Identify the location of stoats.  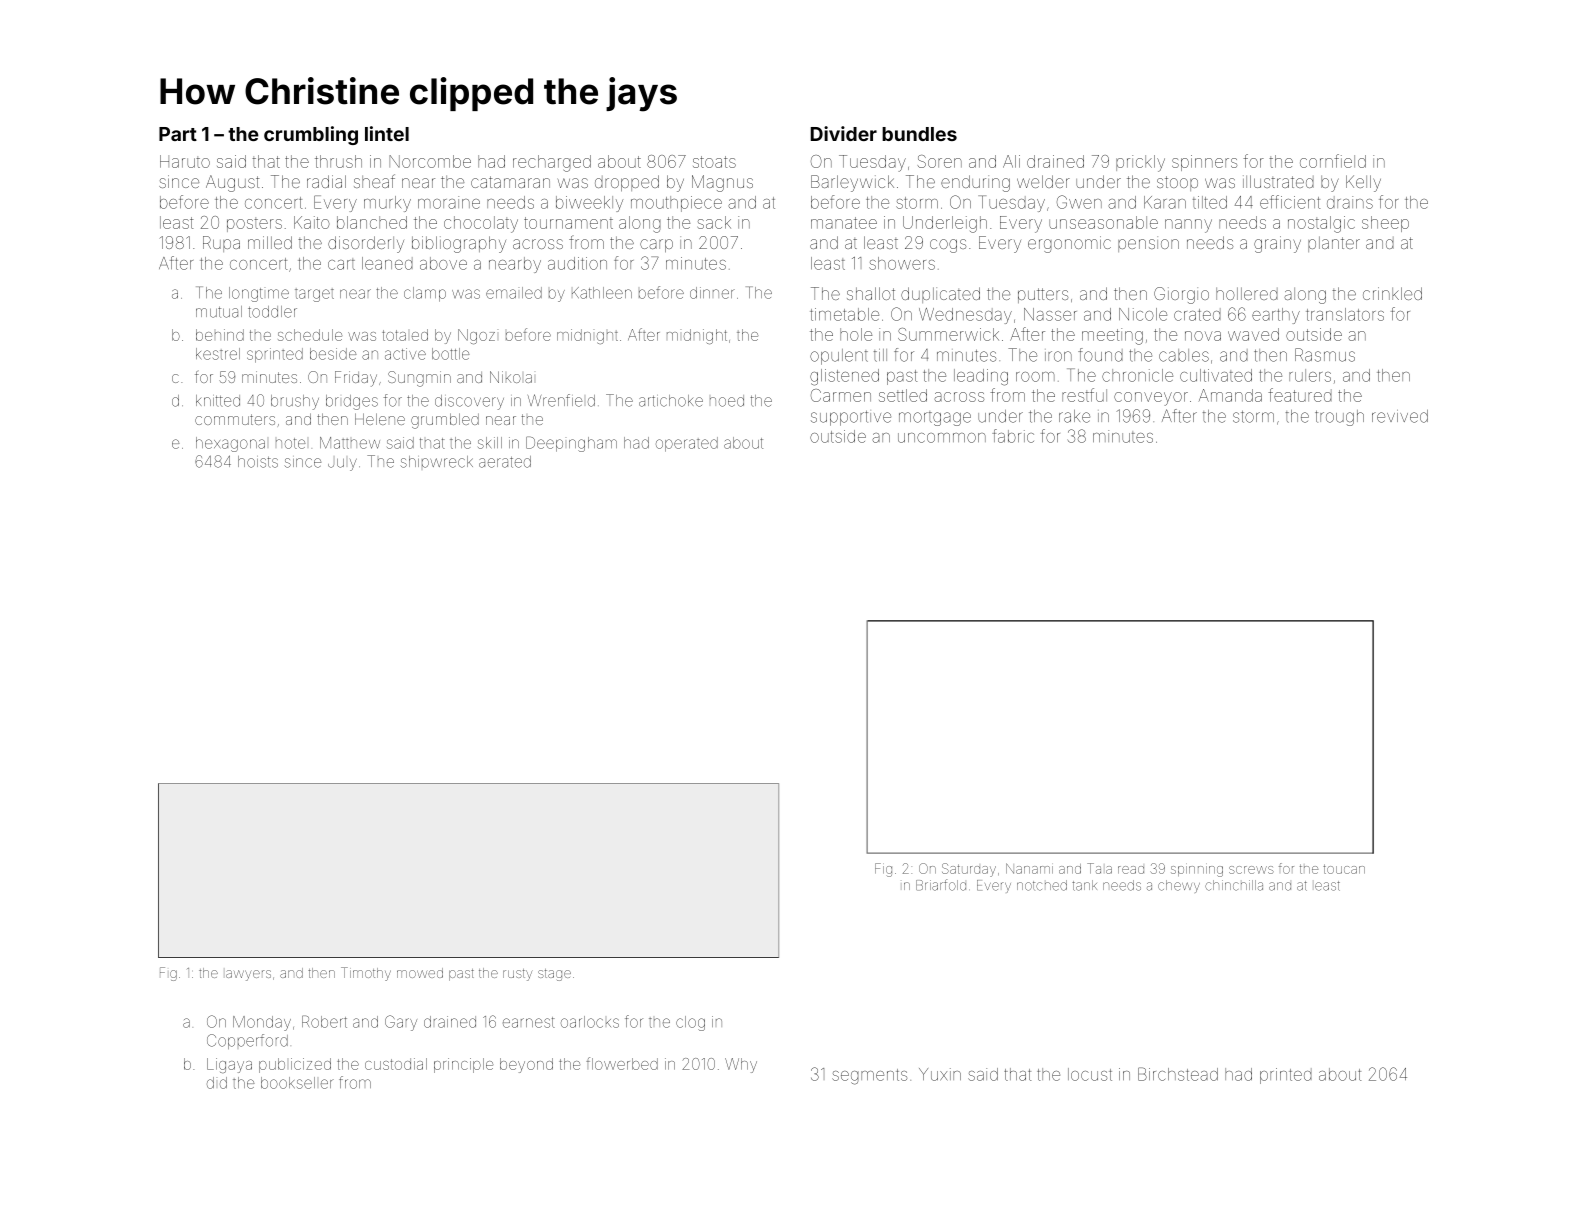
(714, 162).
